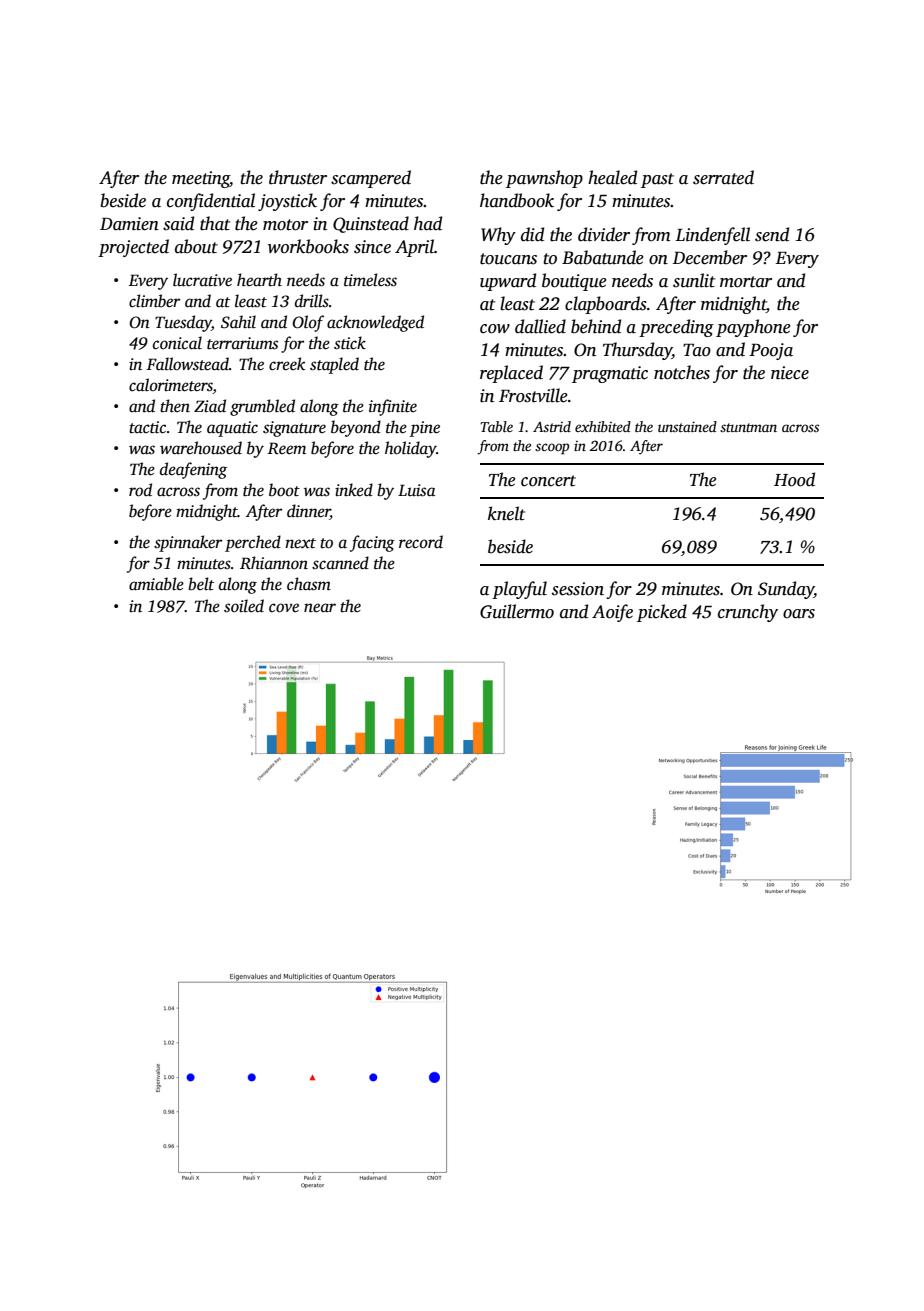 Image resolution: width=924 pixels, height=1311 pixels. I want to click on Hood, so click(794, 479).
